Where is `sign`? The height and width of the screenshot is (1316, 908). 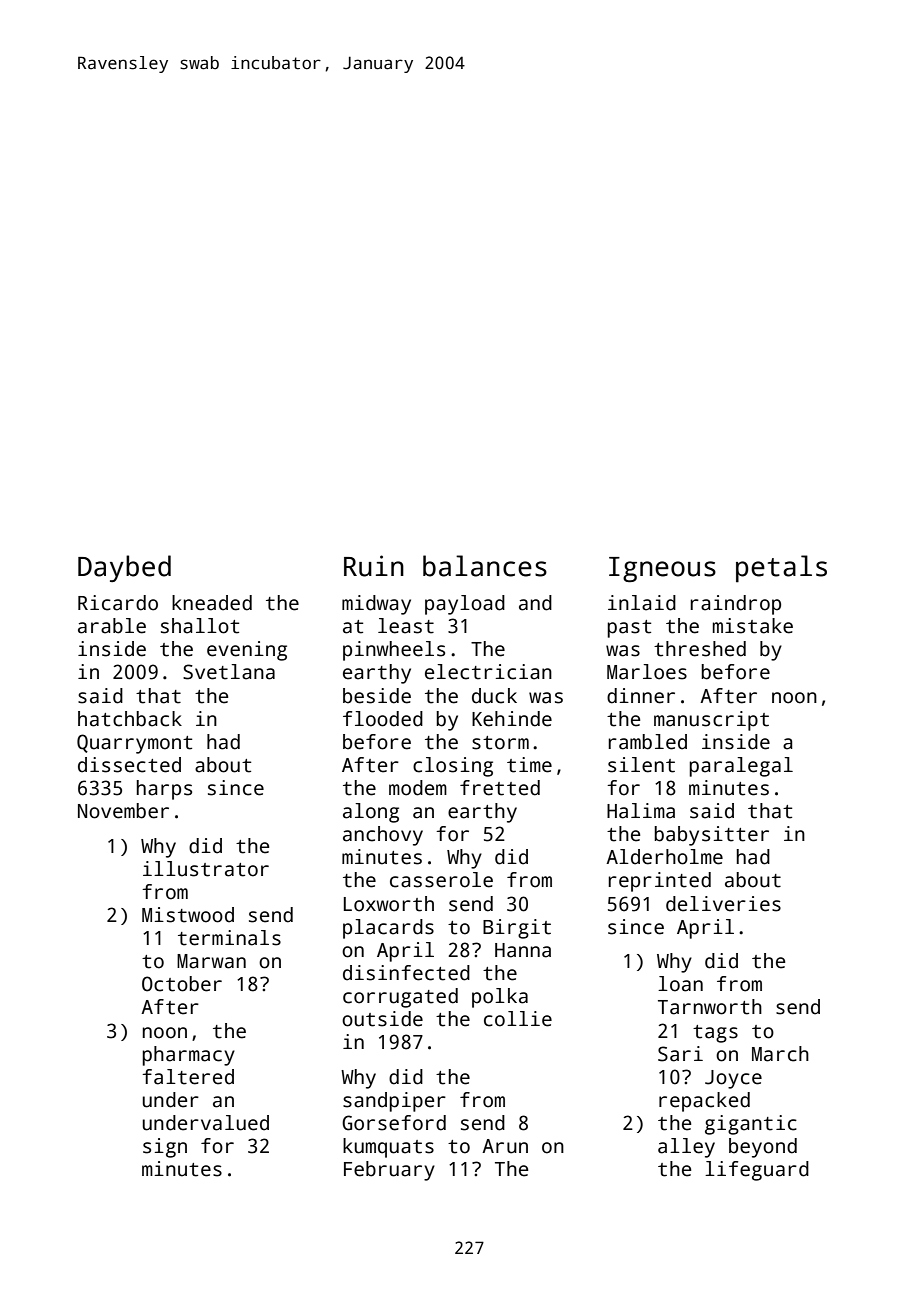 sign is located at coordinates (165, 1148).
